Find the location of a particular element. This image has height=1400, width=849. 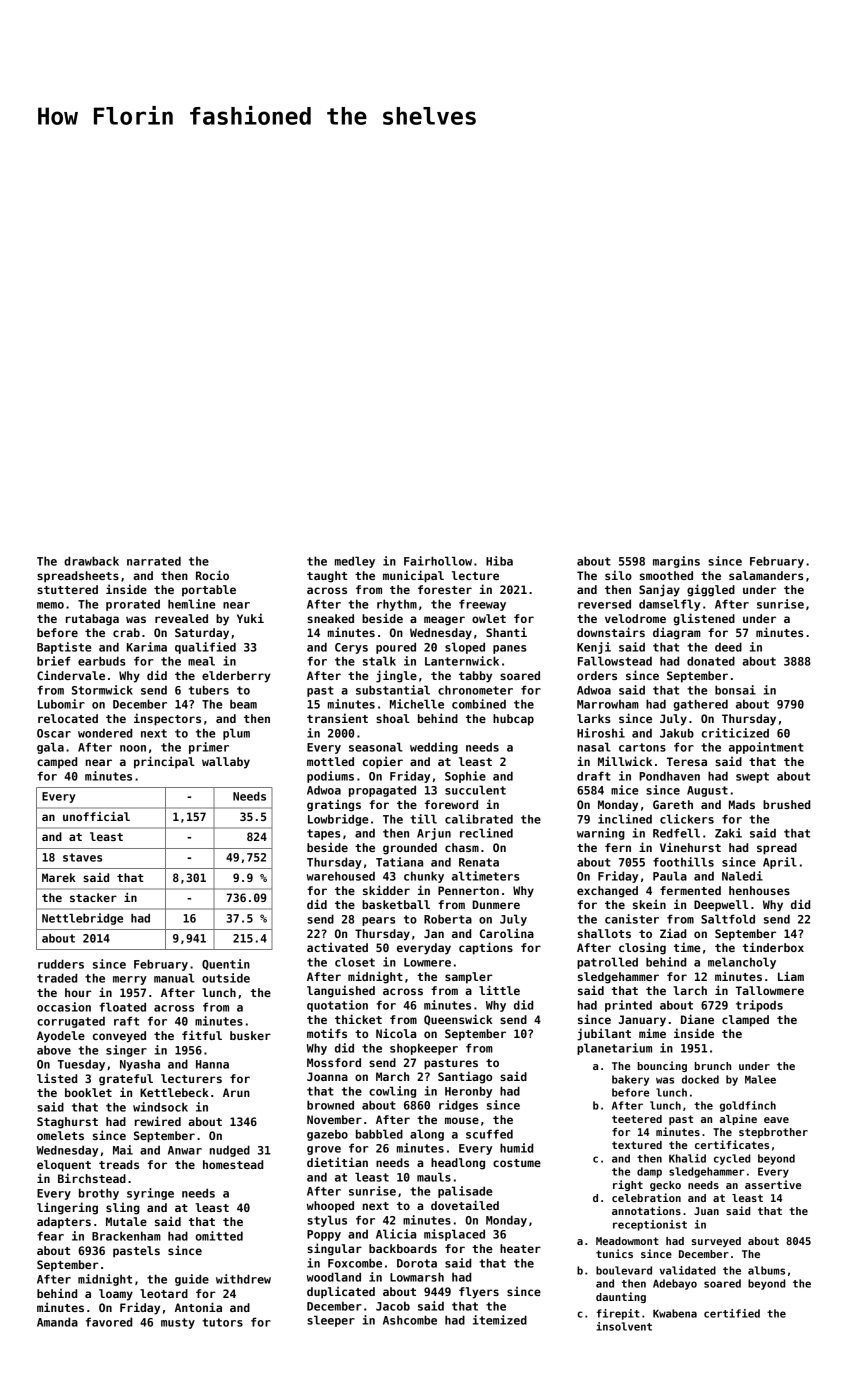

foreword is located at coordinates (451, 804).
